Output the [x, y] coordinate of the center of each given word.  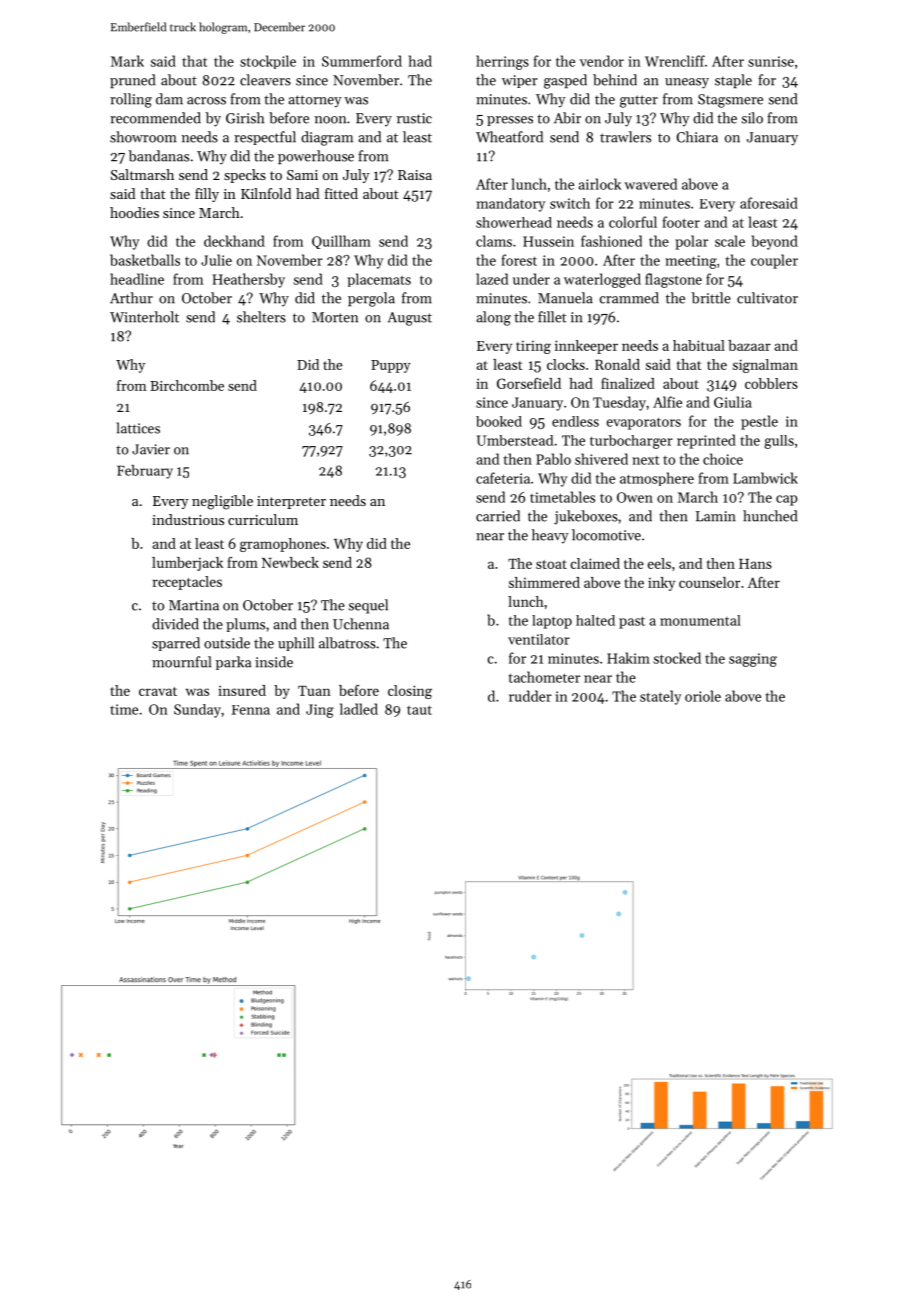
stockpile [268, 62]
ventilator [539, 639]
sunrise [771, 61]
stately [660, 697]
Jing [320, 711]
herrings [502, 62]
